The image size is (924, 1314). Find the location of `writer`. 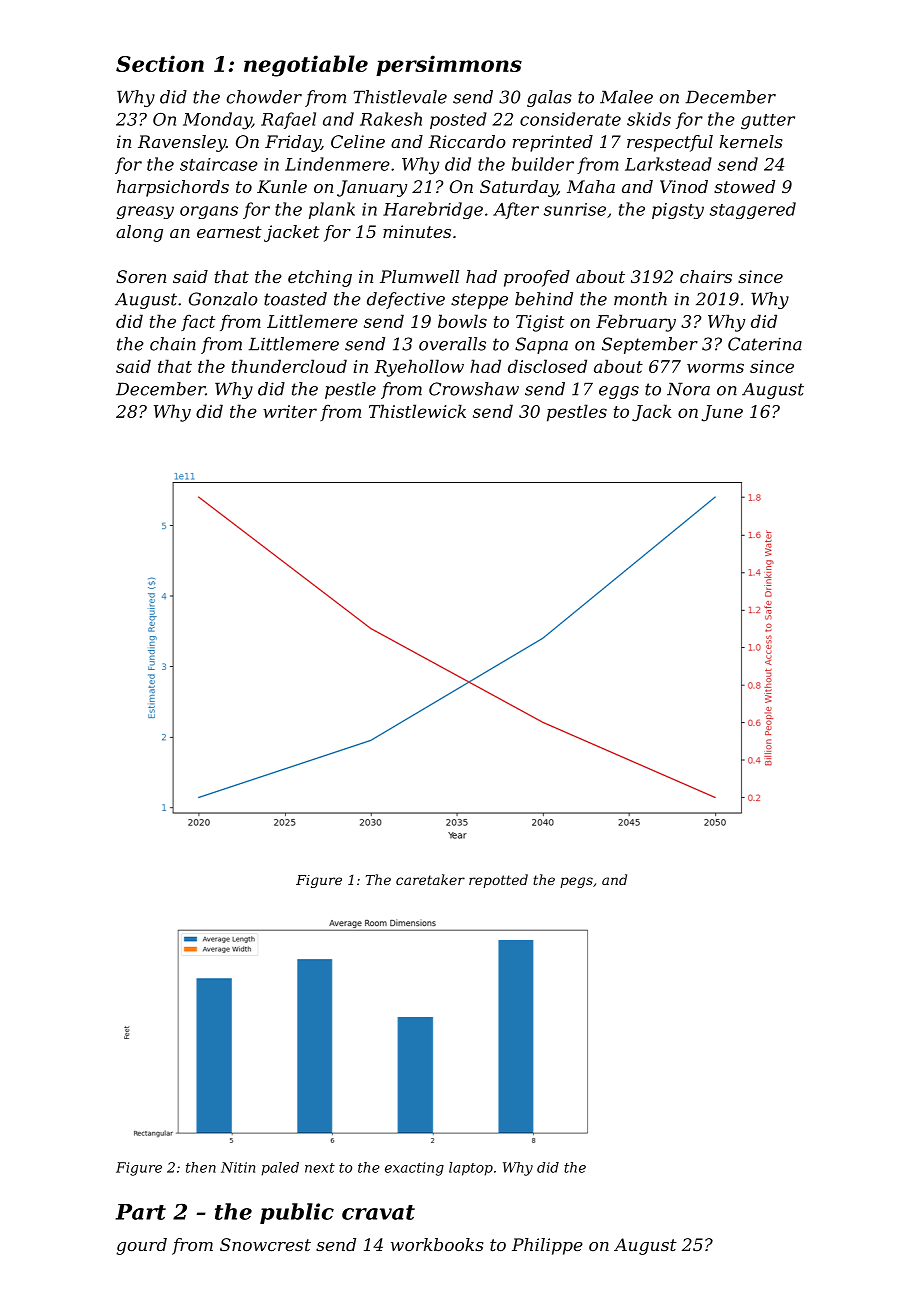

writer is located at coordinates (290, 411).
